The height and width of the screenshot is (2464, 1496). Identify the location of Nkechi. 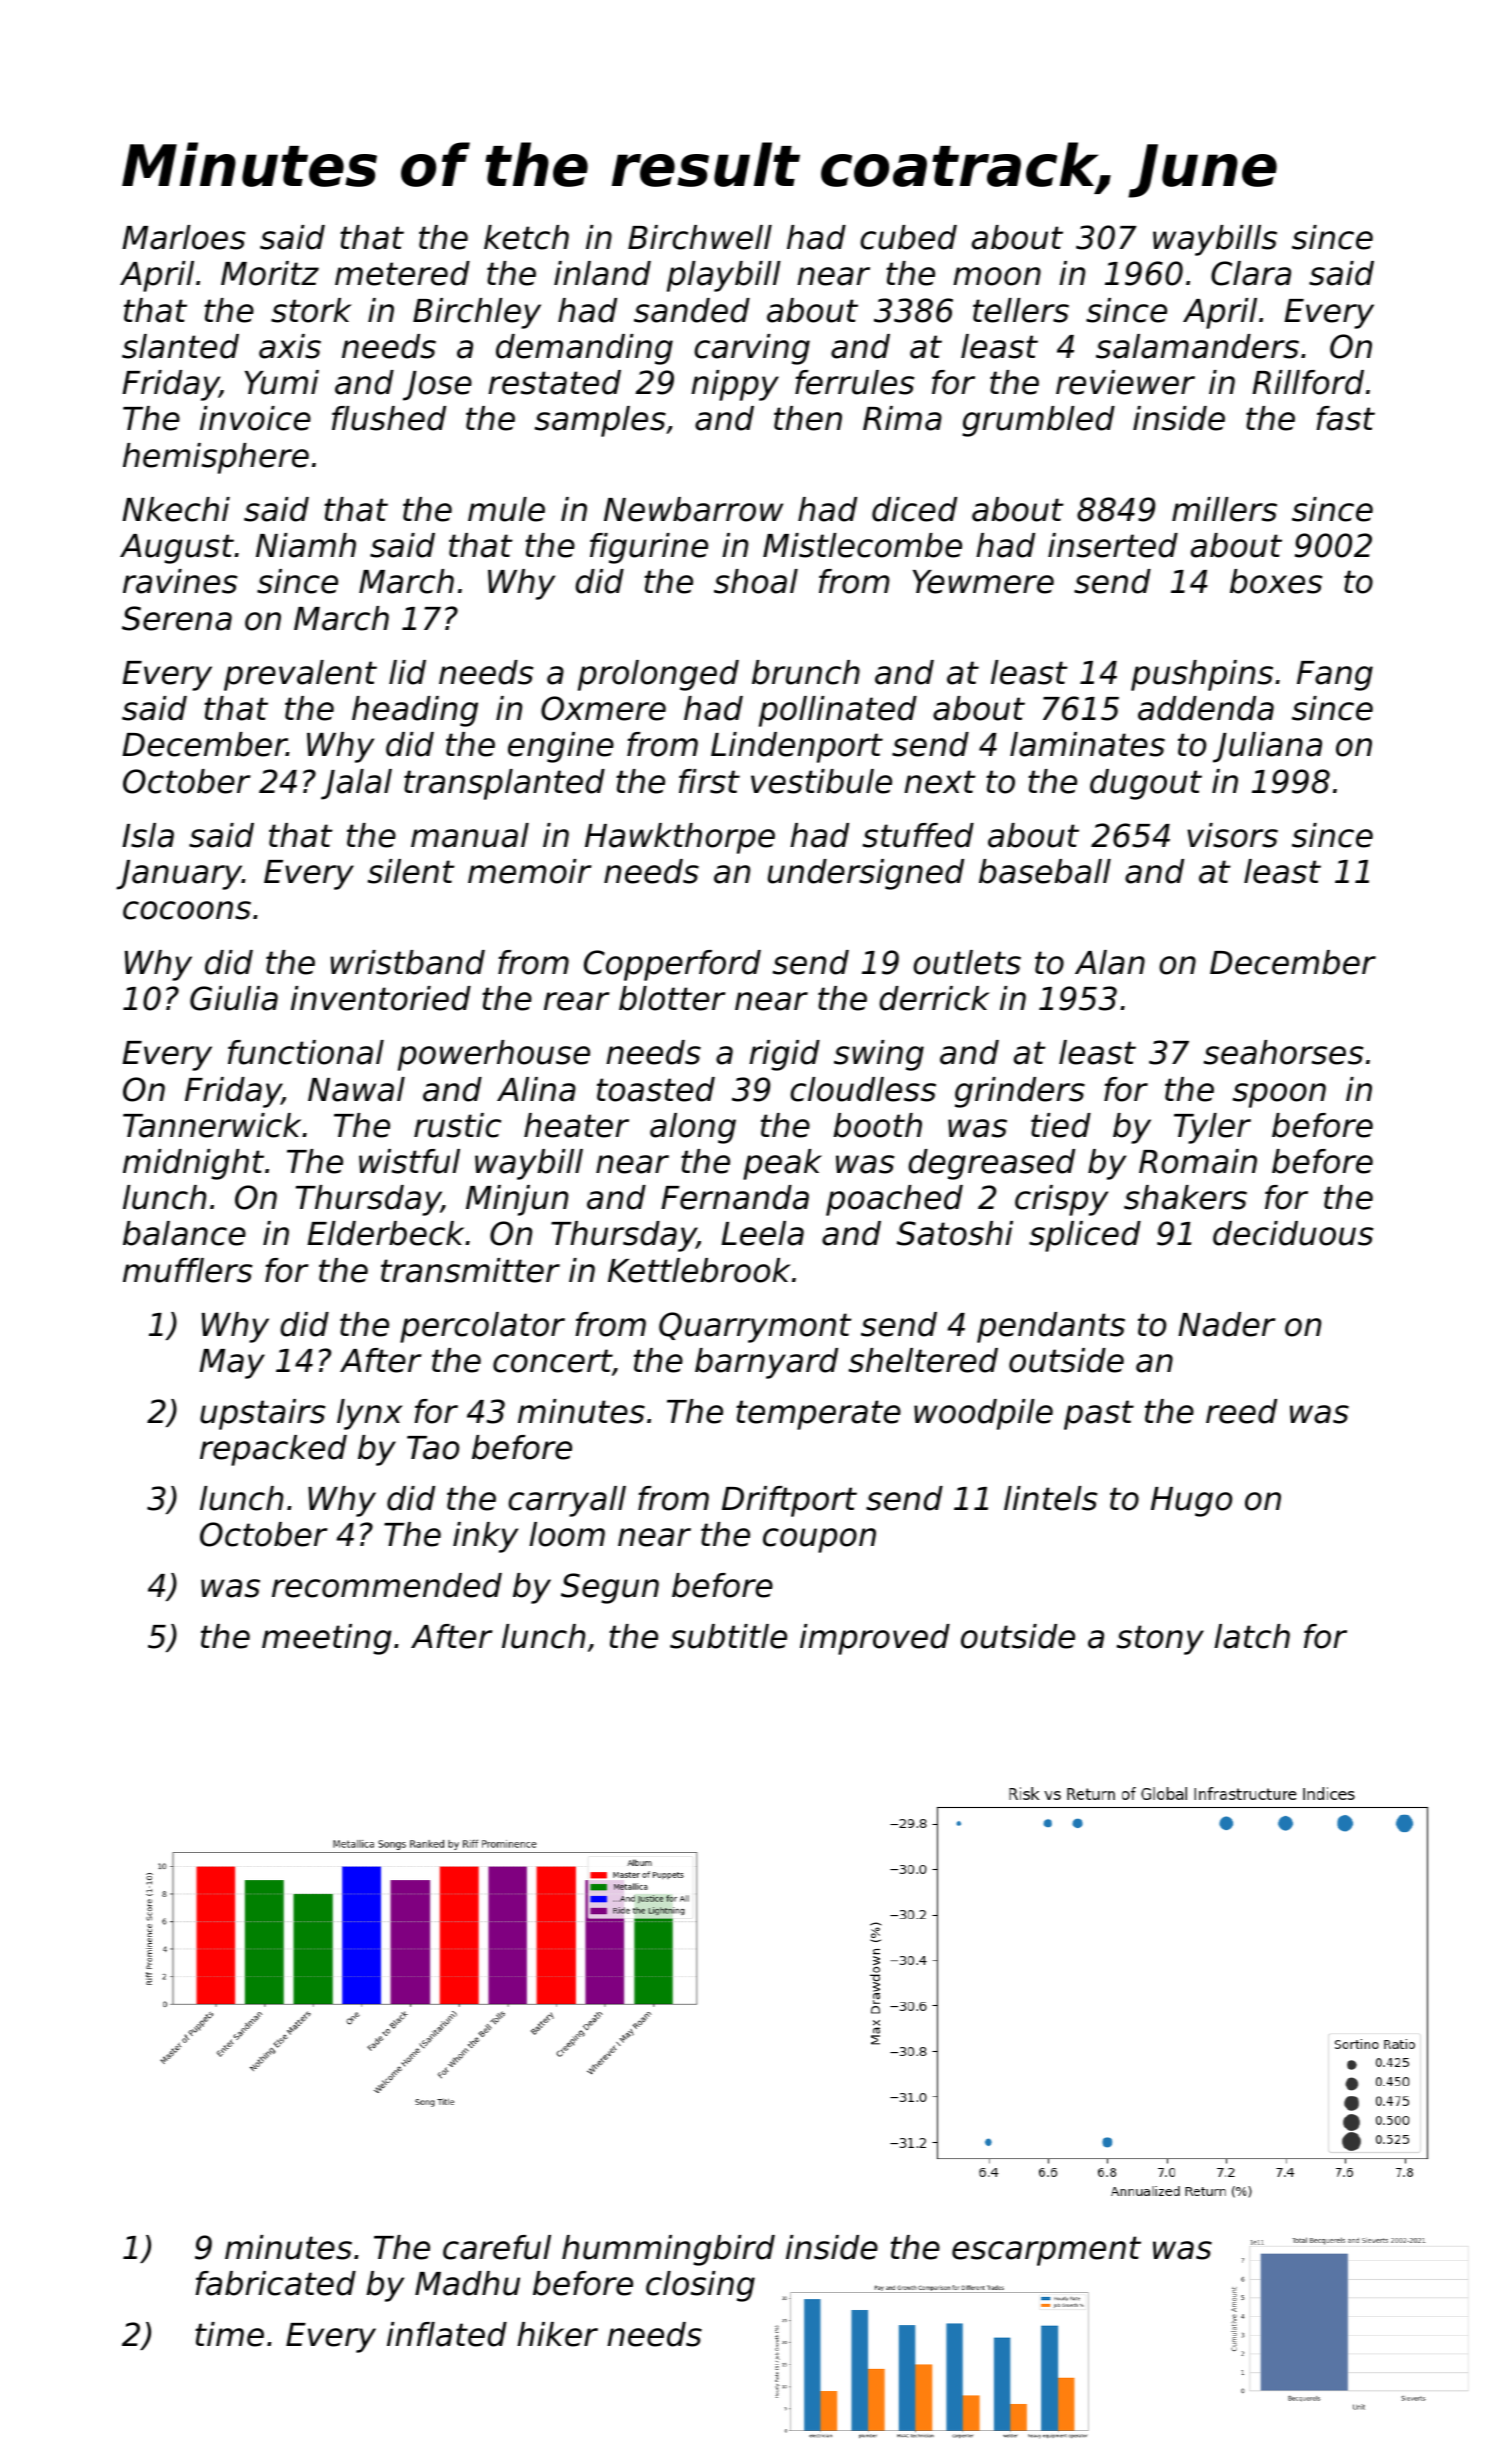
(176, 509).
